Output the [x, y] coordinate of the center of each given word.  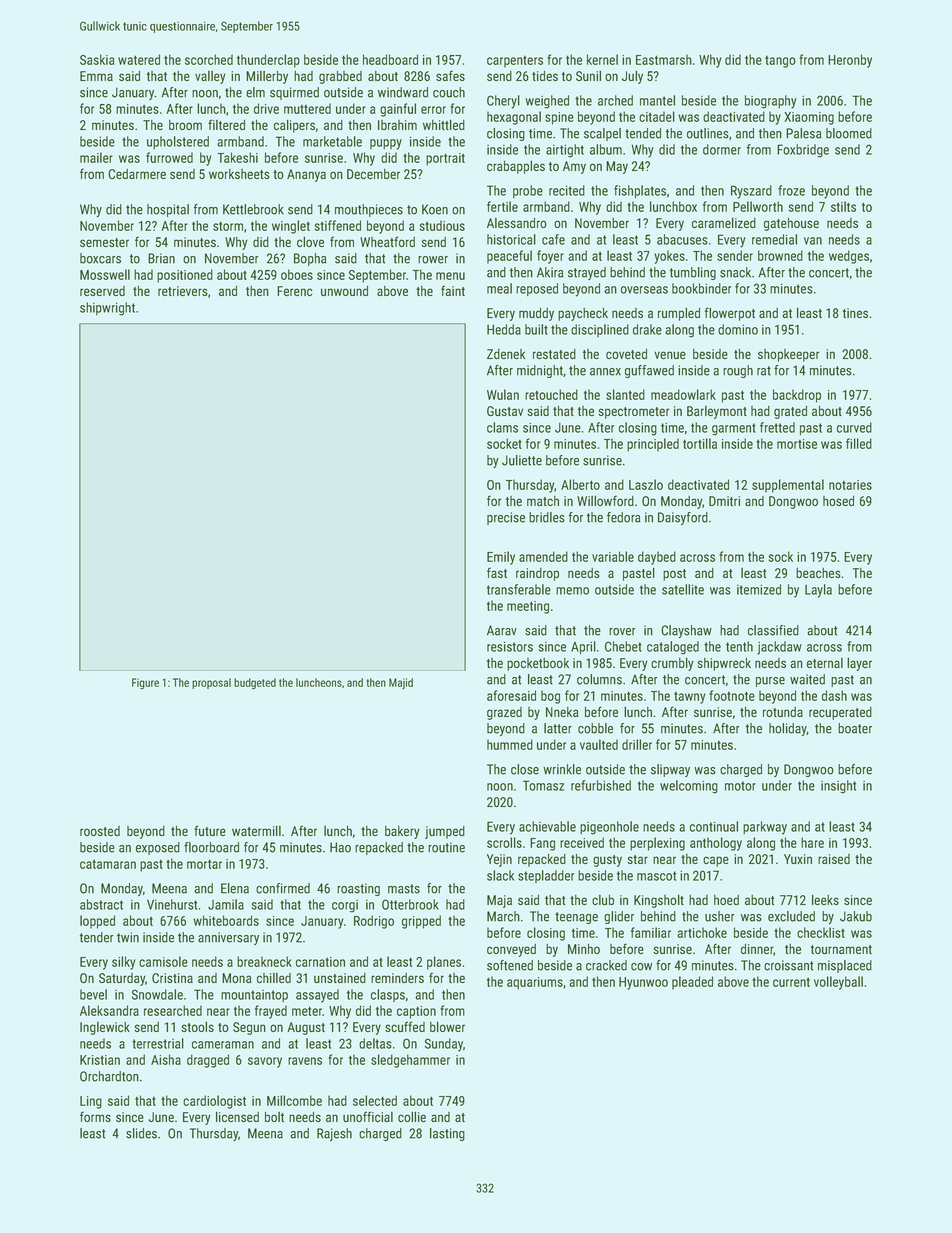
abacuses [682, 239]
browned [780, 255]
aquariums [535, 983]
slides [141, 1133]
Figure [145, 683]
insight [838, 787]
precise [506, 518]
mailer [96, 157]
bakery [402, 832]
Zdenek [506, 354]
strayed [587, 273]
